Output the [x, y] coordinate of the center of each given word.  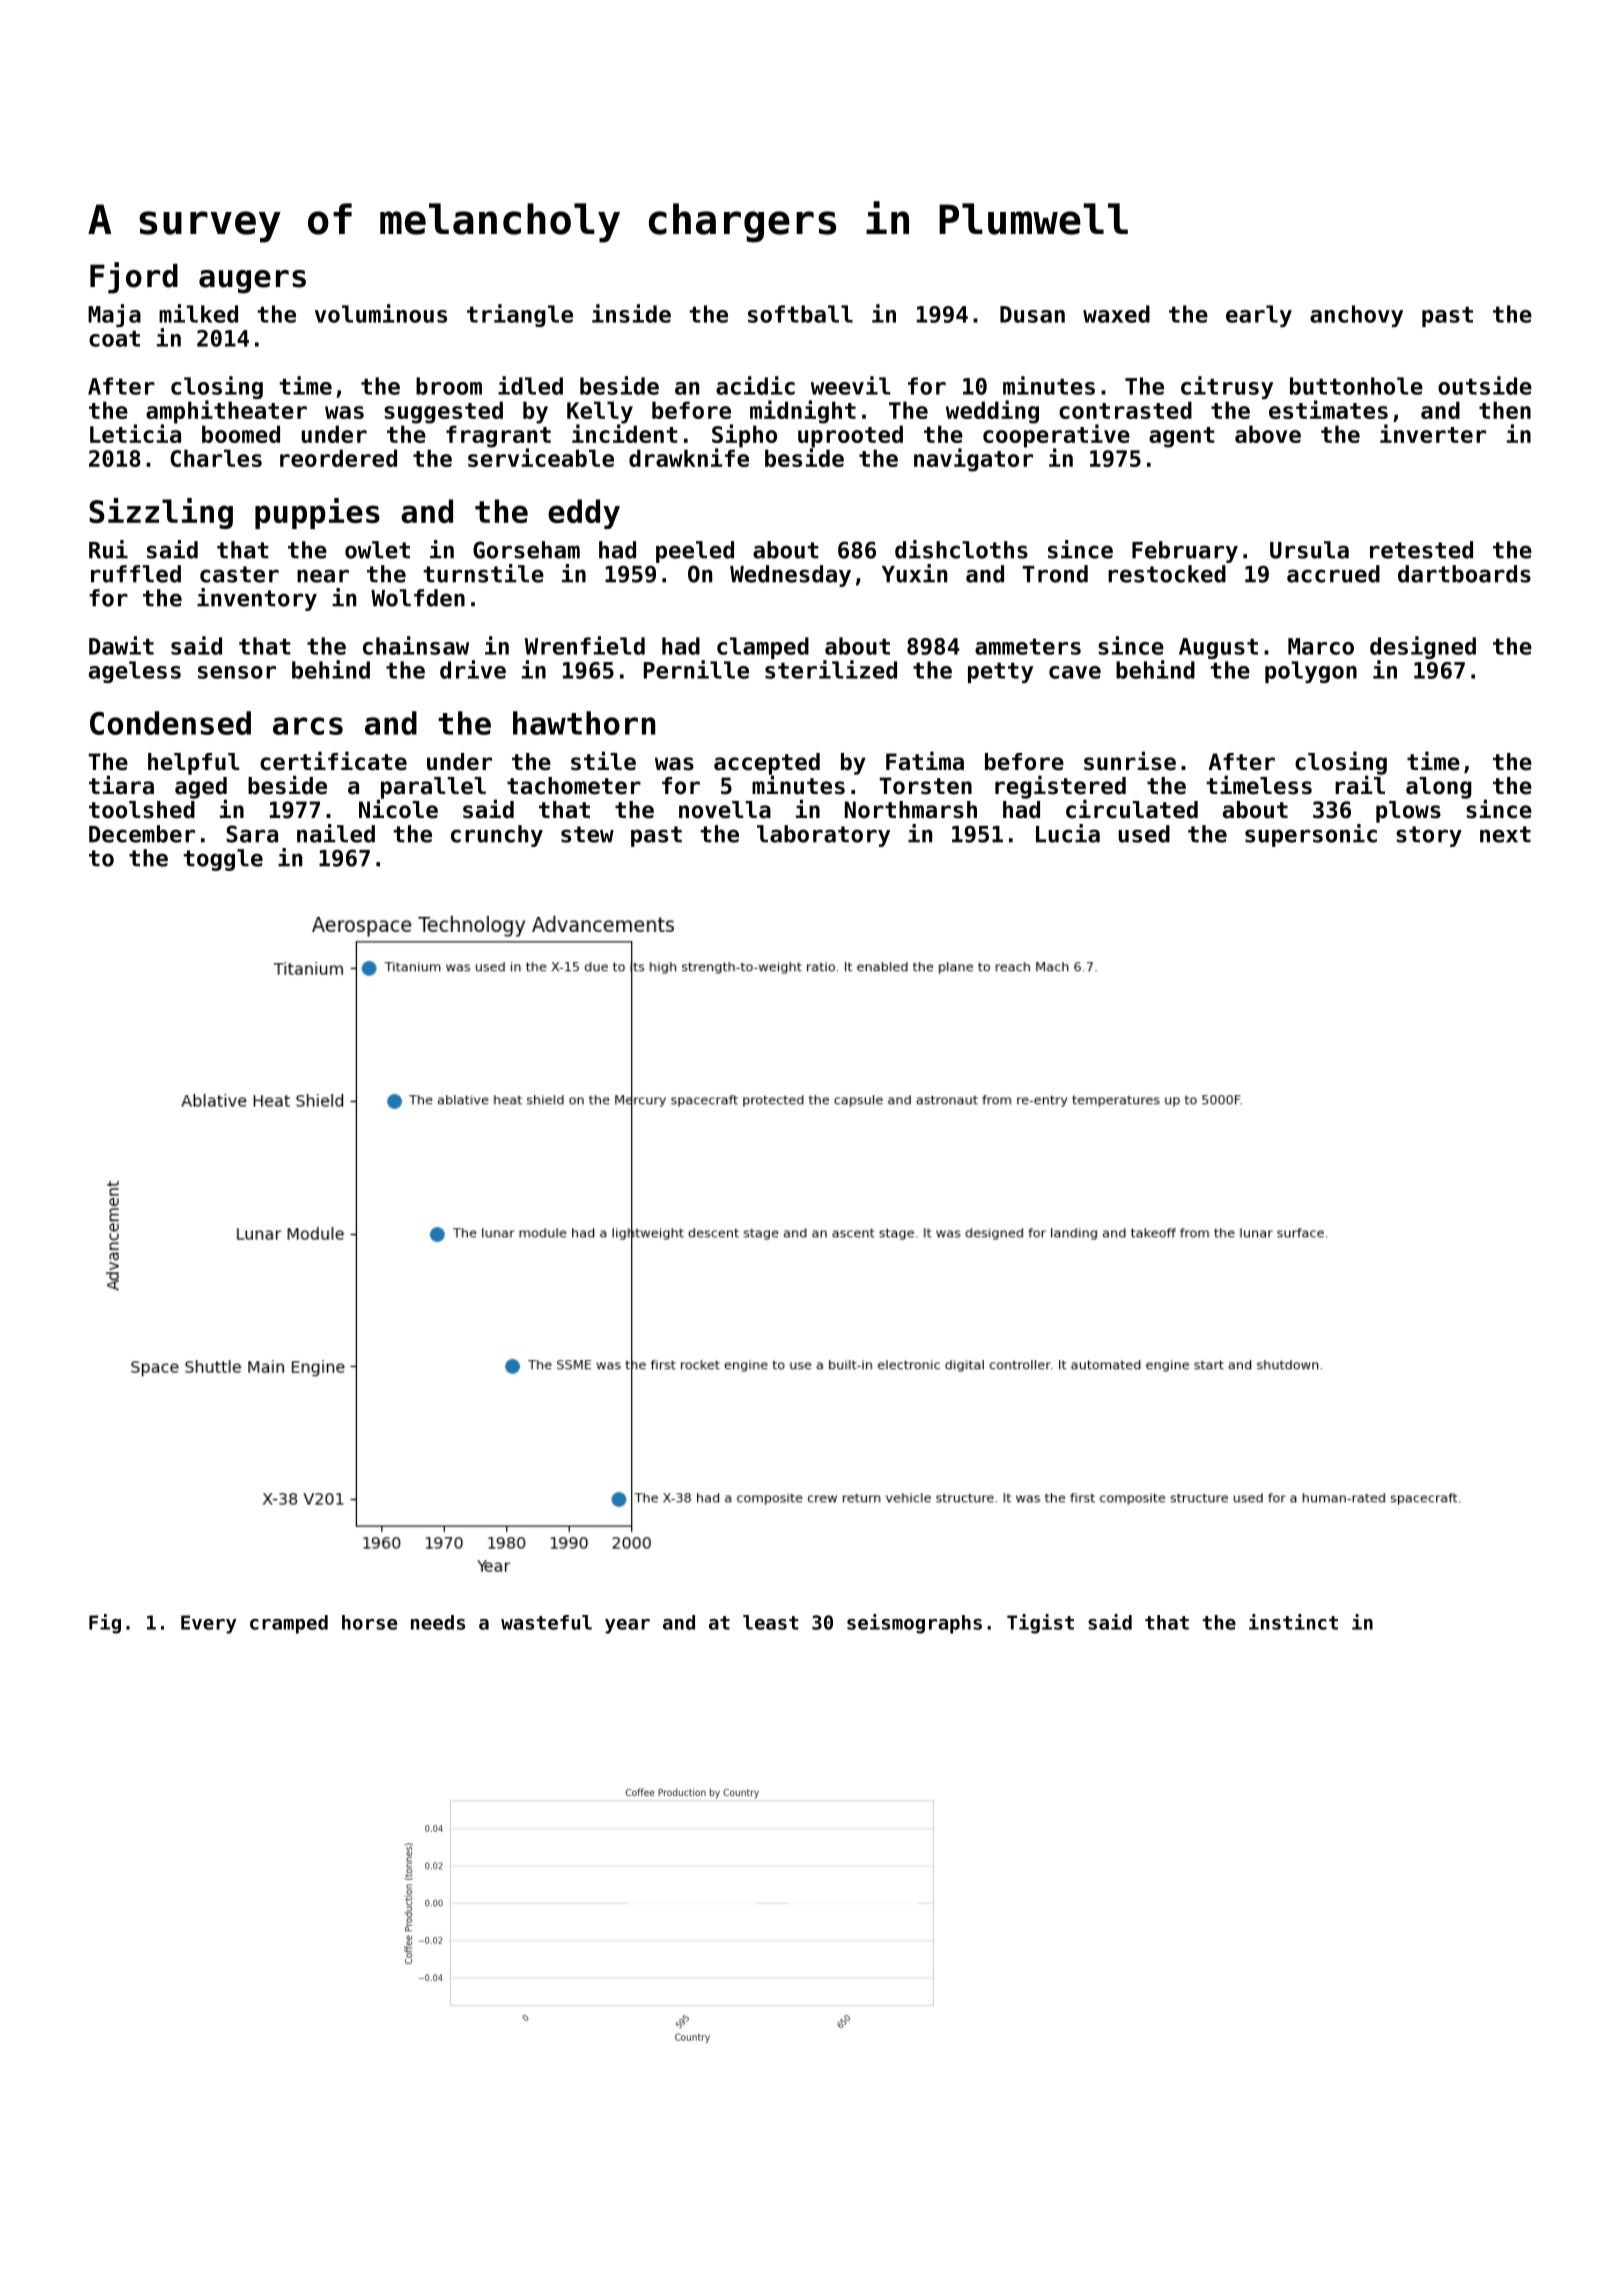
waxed [1116, 314]
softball [800, 314]
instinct [1293, 1622]
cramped [289, 1624]
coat [114, 338]
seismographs [914, 1624]
